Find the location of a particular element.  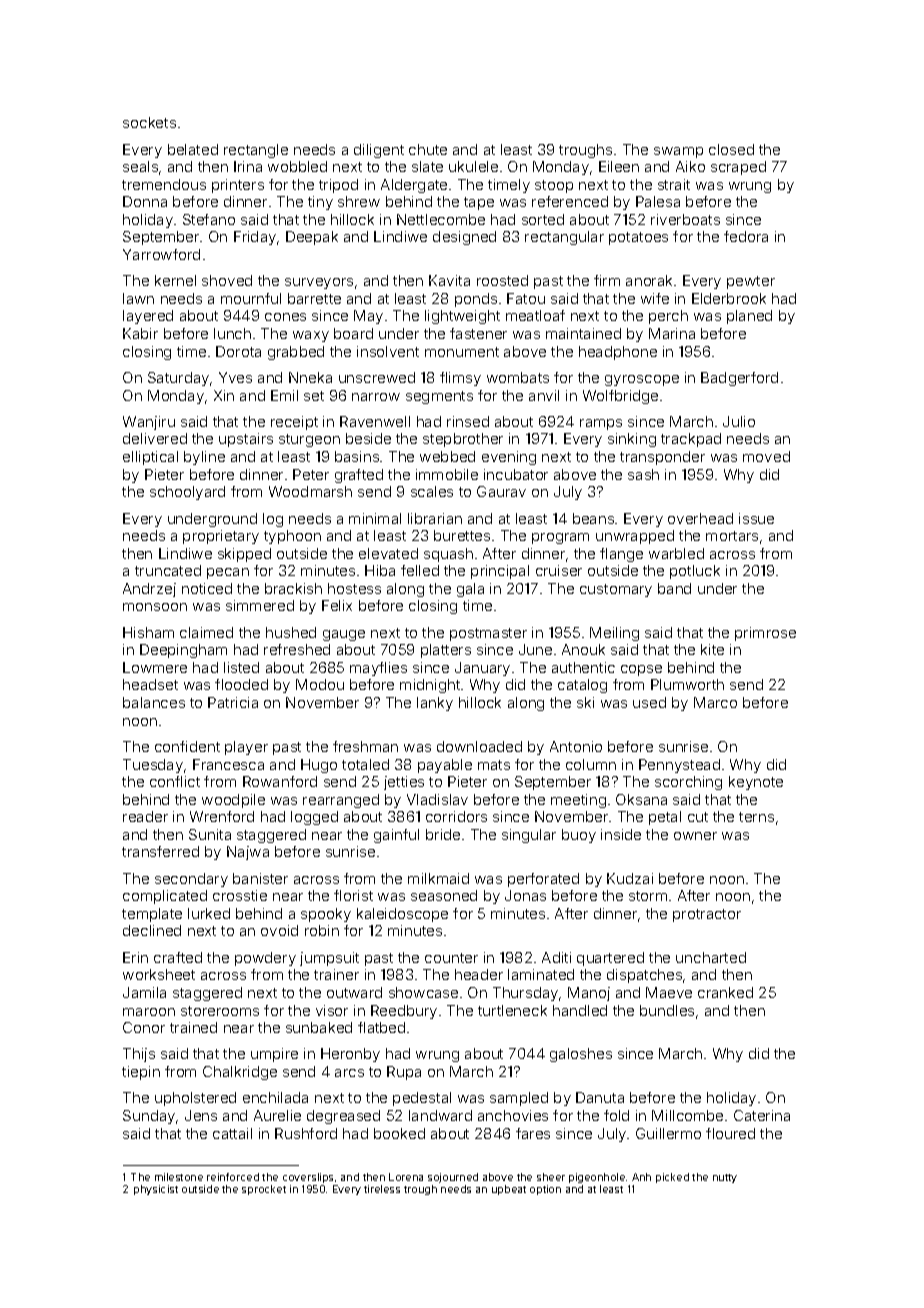

confident is located at coordinates (187, 746).
